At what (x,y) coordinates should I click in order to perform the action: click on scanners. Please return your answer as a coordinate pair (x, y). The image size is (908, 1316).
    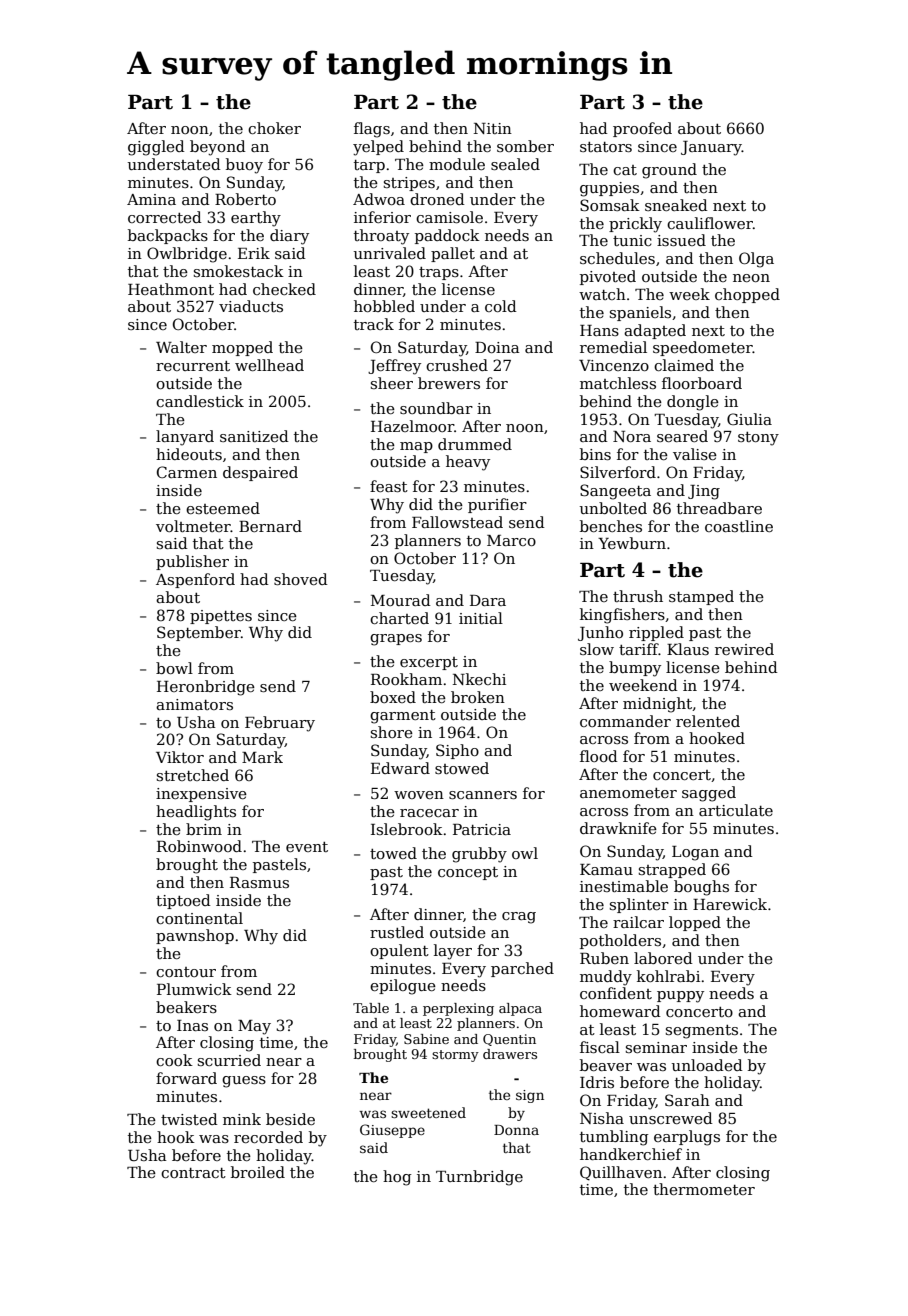
    Looking at the image, I should click on (483, 795).
